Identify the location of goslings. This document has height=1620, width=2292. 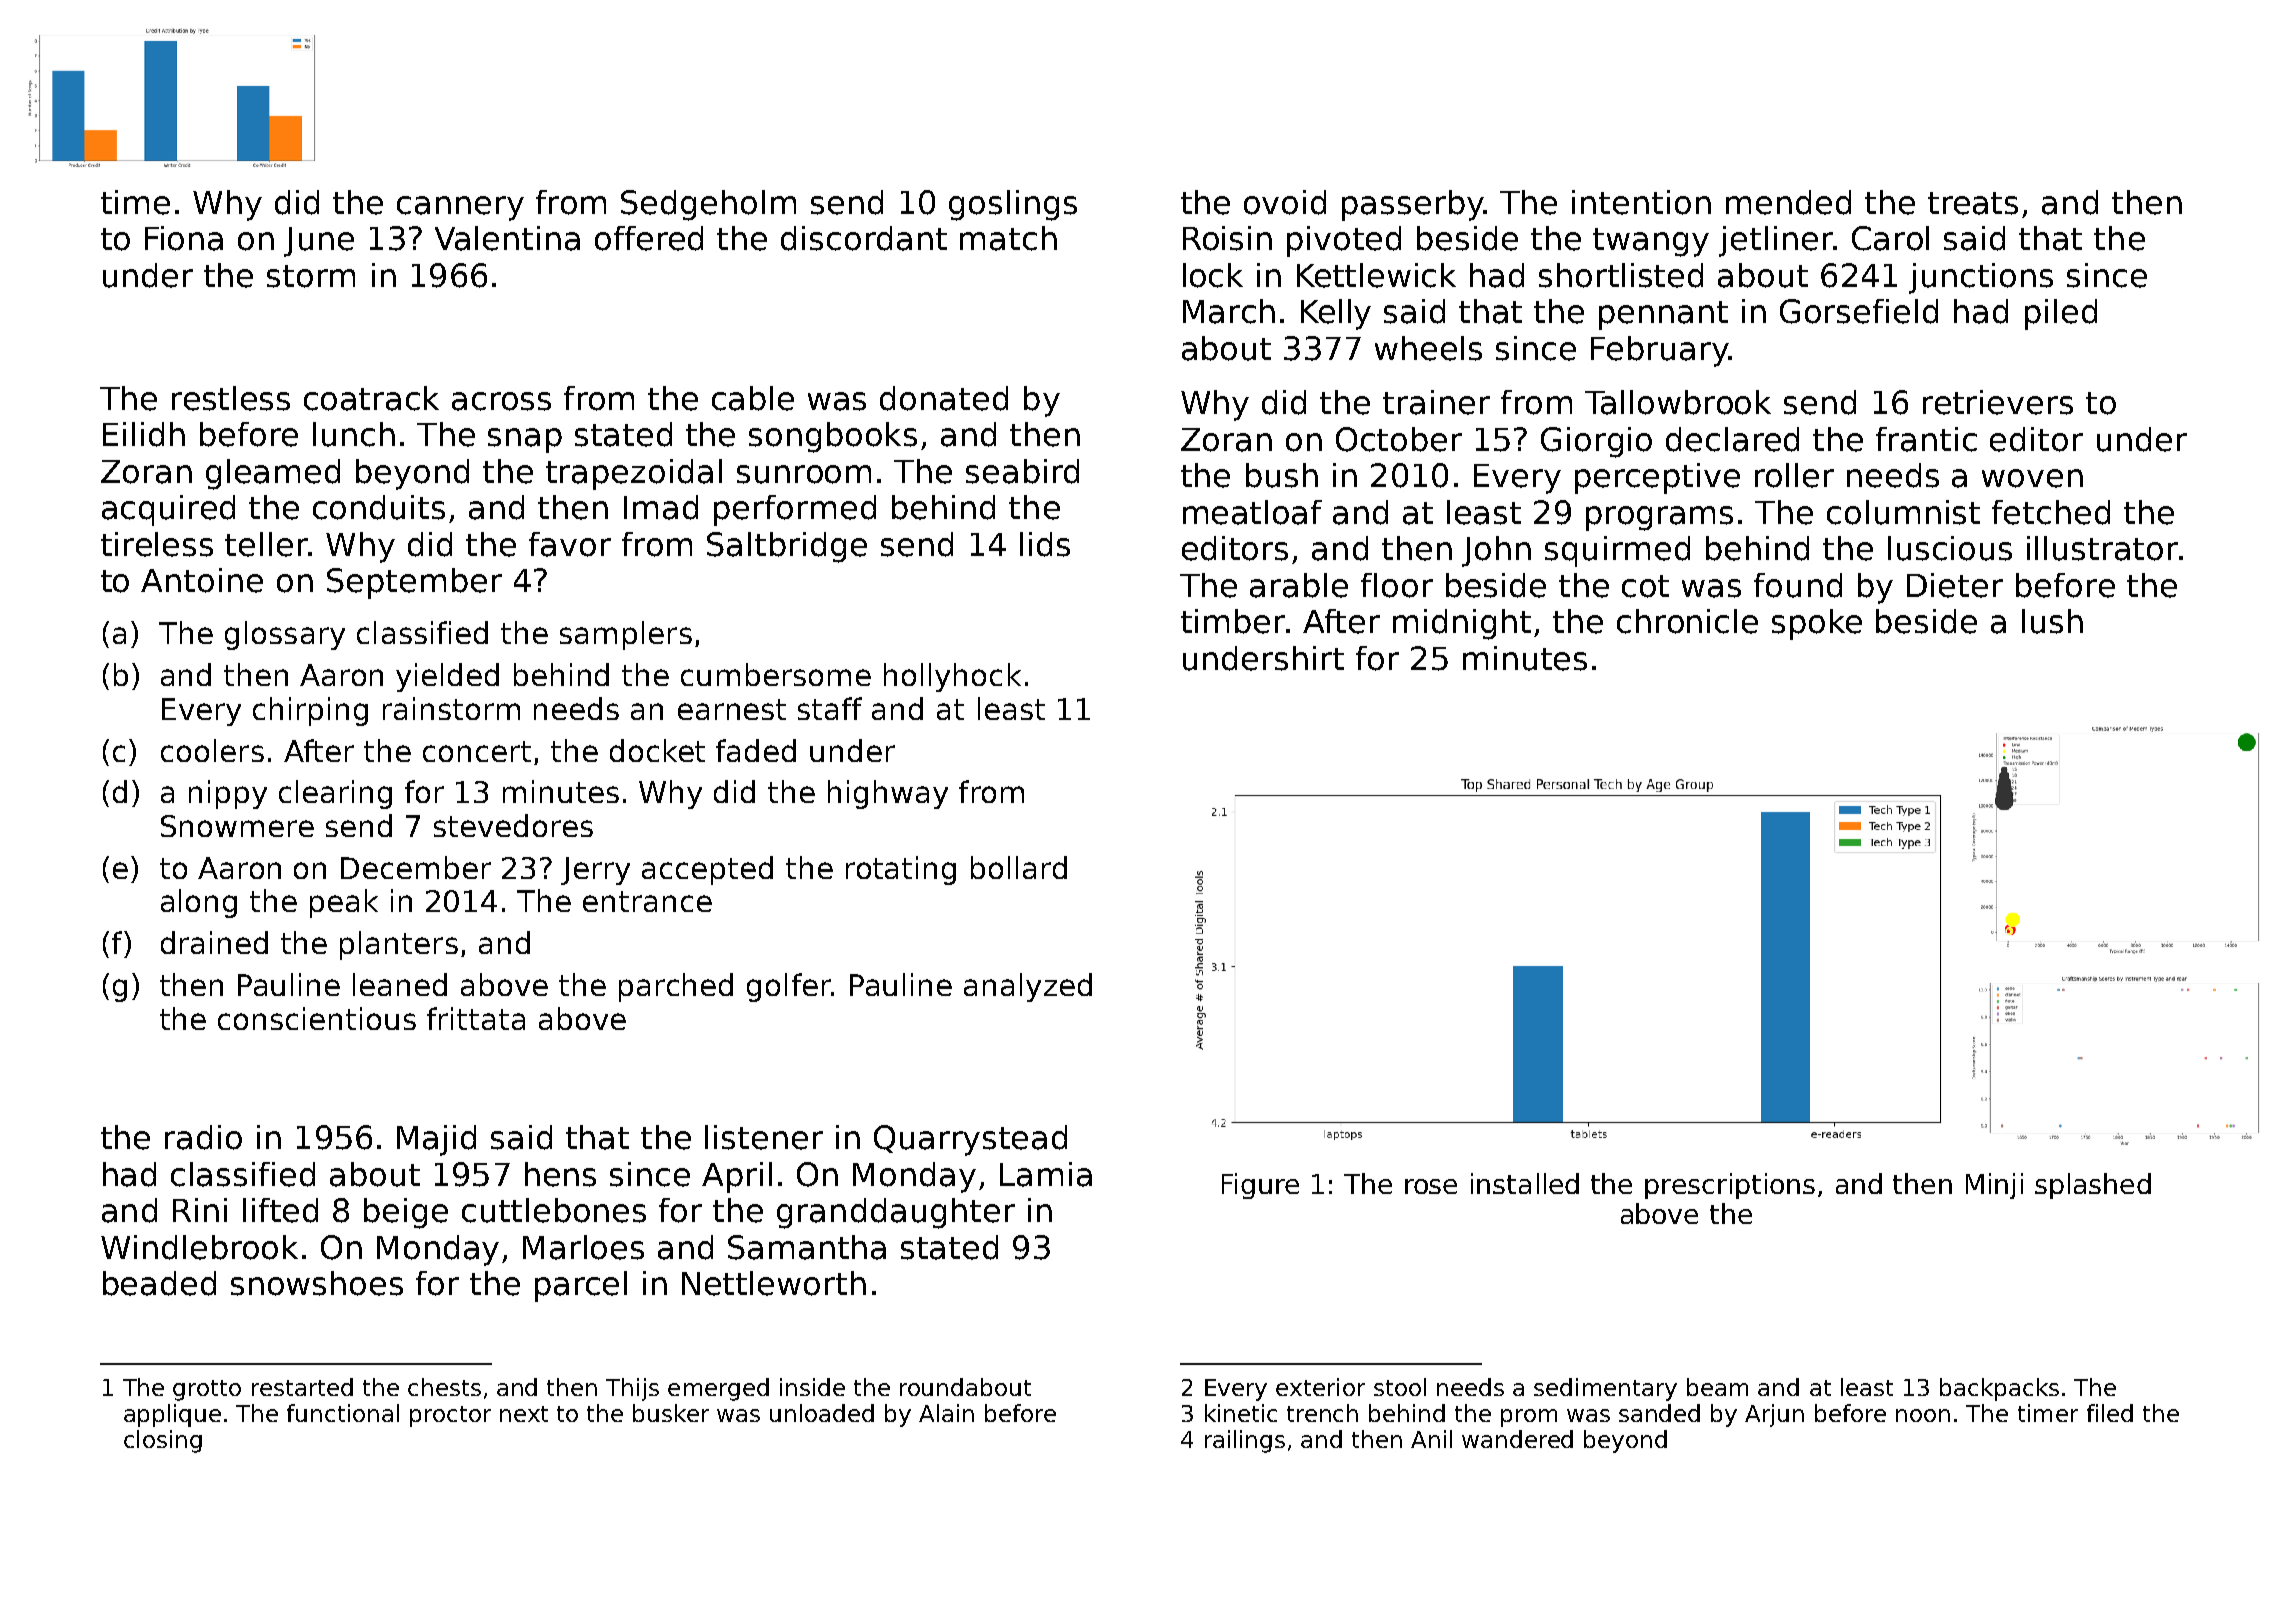
(1013, 205).
